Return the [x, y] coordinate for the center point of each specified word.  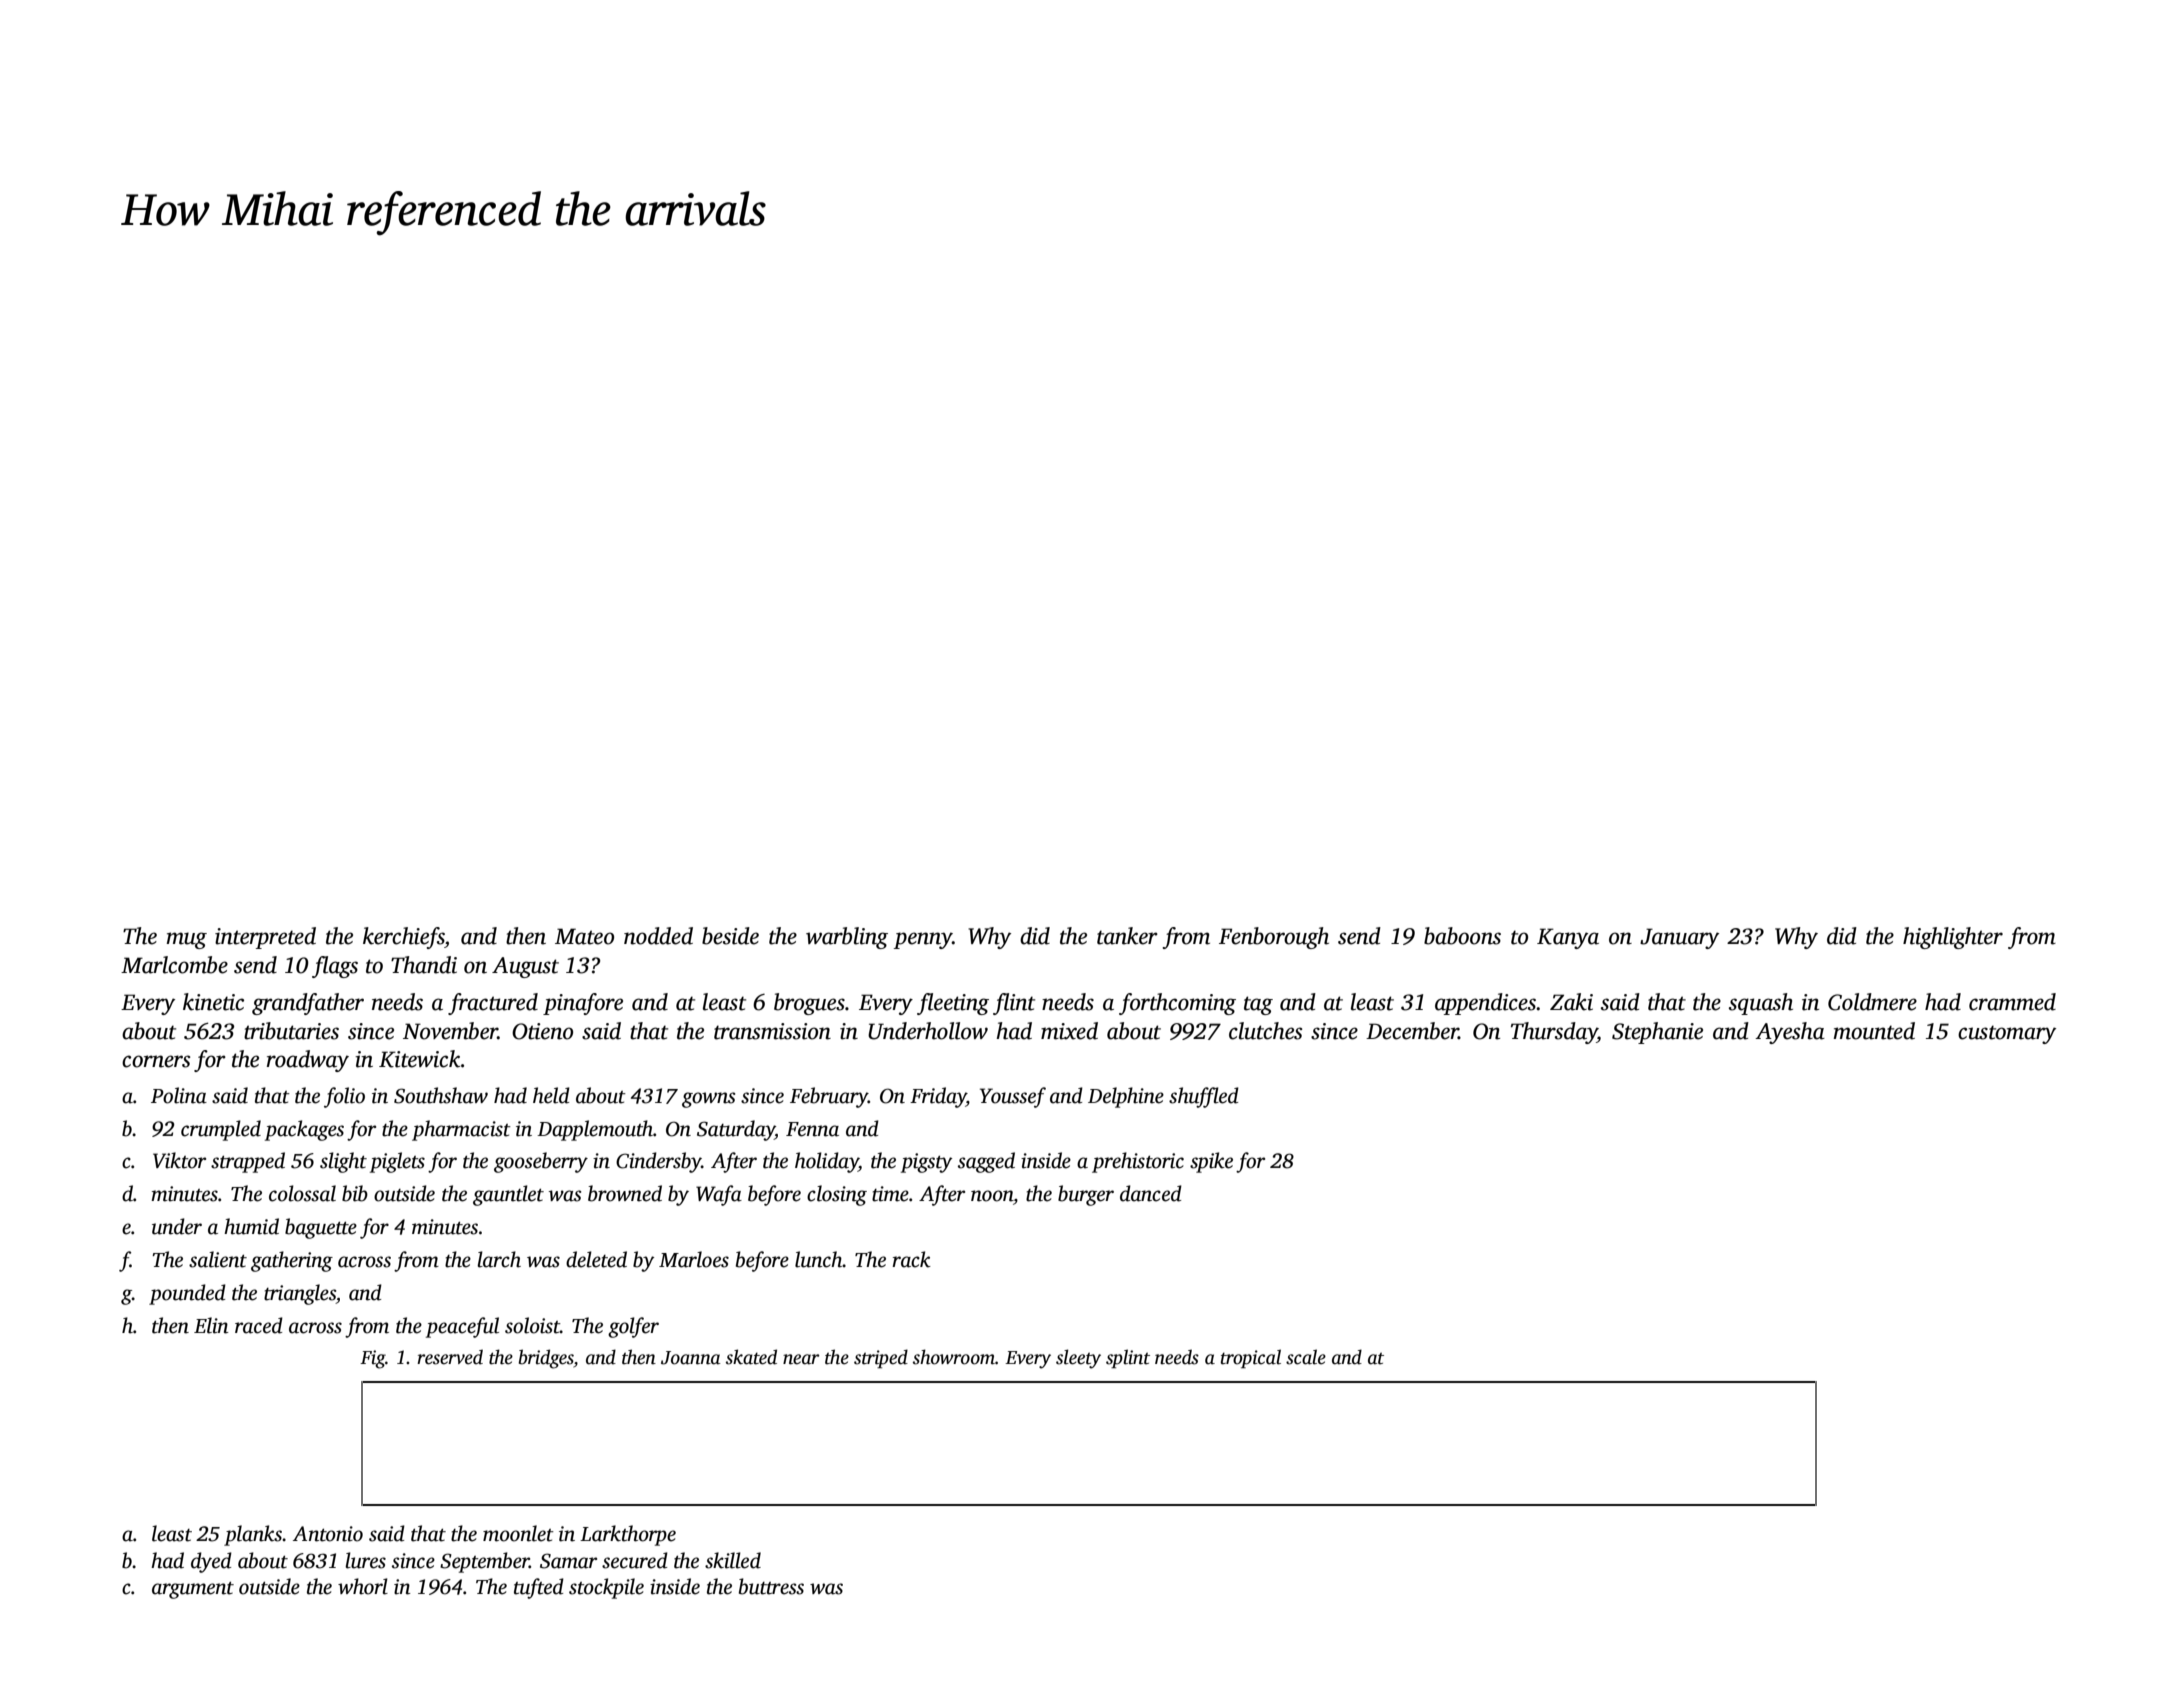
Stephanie [1657, 1033]
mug [186, 940]
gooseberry [541, 1162]
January [1679, 938]
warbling [847, 938]
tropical [1251, 1359]
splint [1128, 1359]
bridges [546, 1359]
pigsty [926, 1163]
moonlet [518, 1533]
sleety [1078, 1359]
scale [1306, 1357]
